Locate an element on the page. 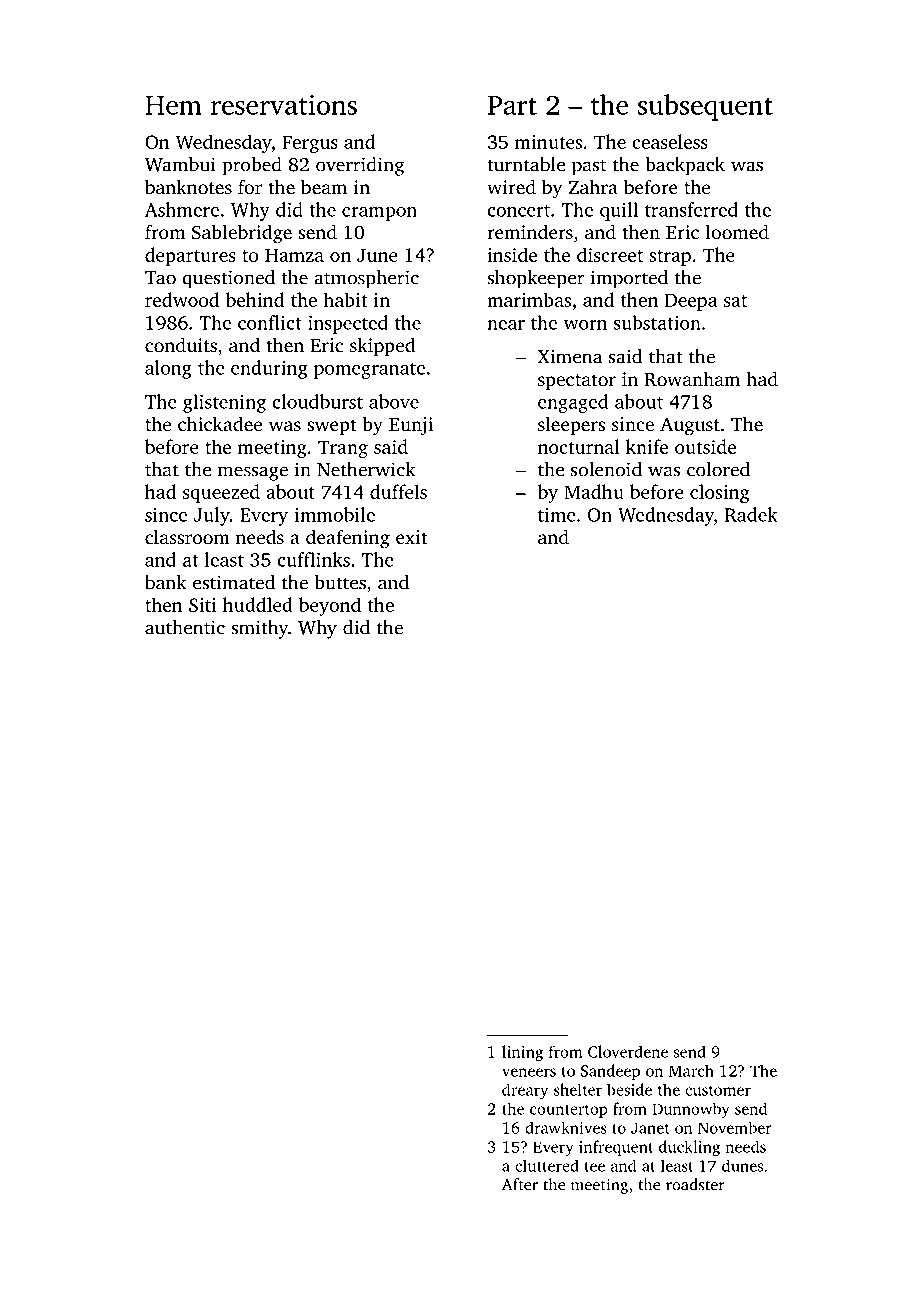 The height and width of the image is (1314, 924). cufflinks is located at coordinates (313, 559).
